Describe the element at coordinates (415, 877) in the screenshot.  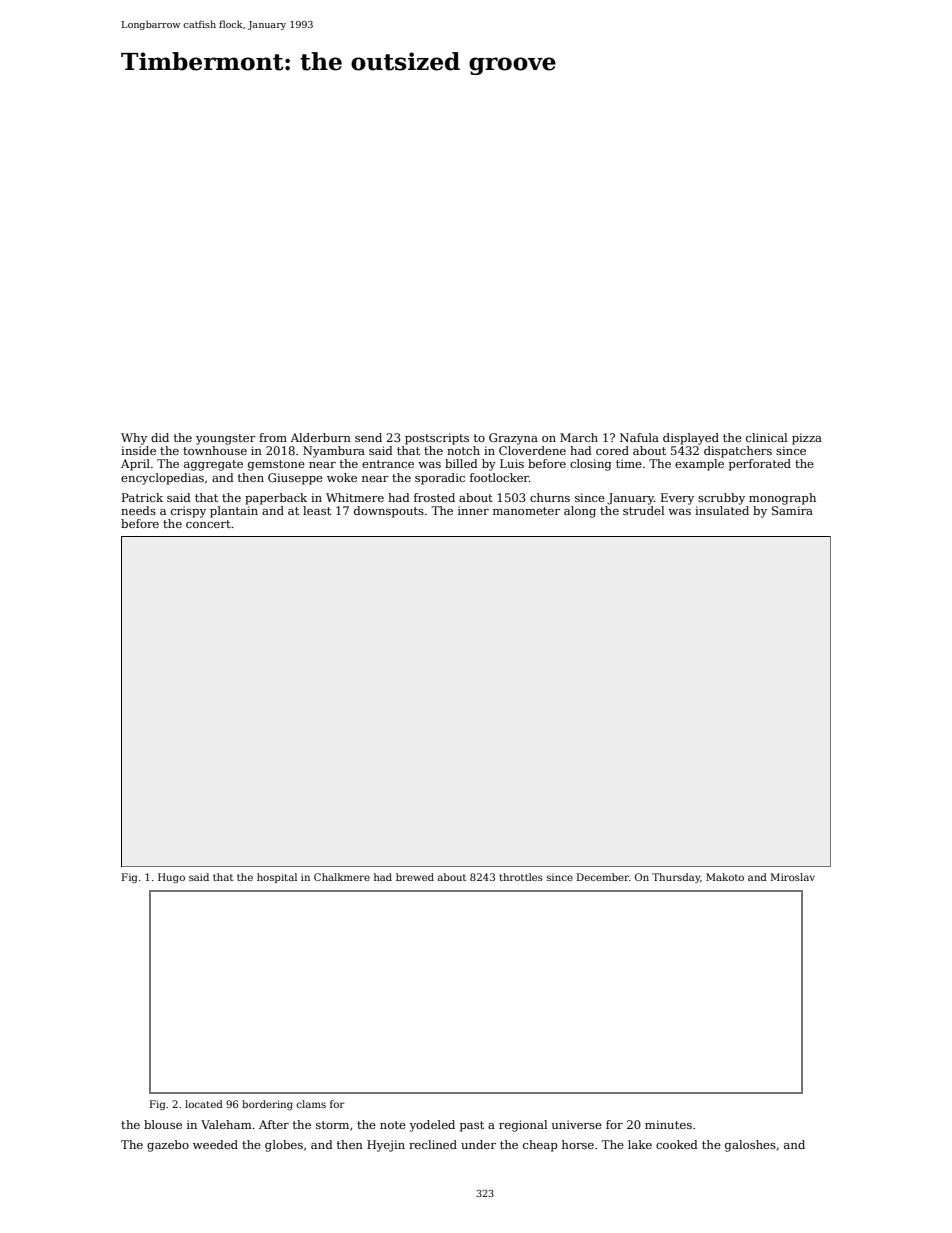
I see `brewed` at that location.
